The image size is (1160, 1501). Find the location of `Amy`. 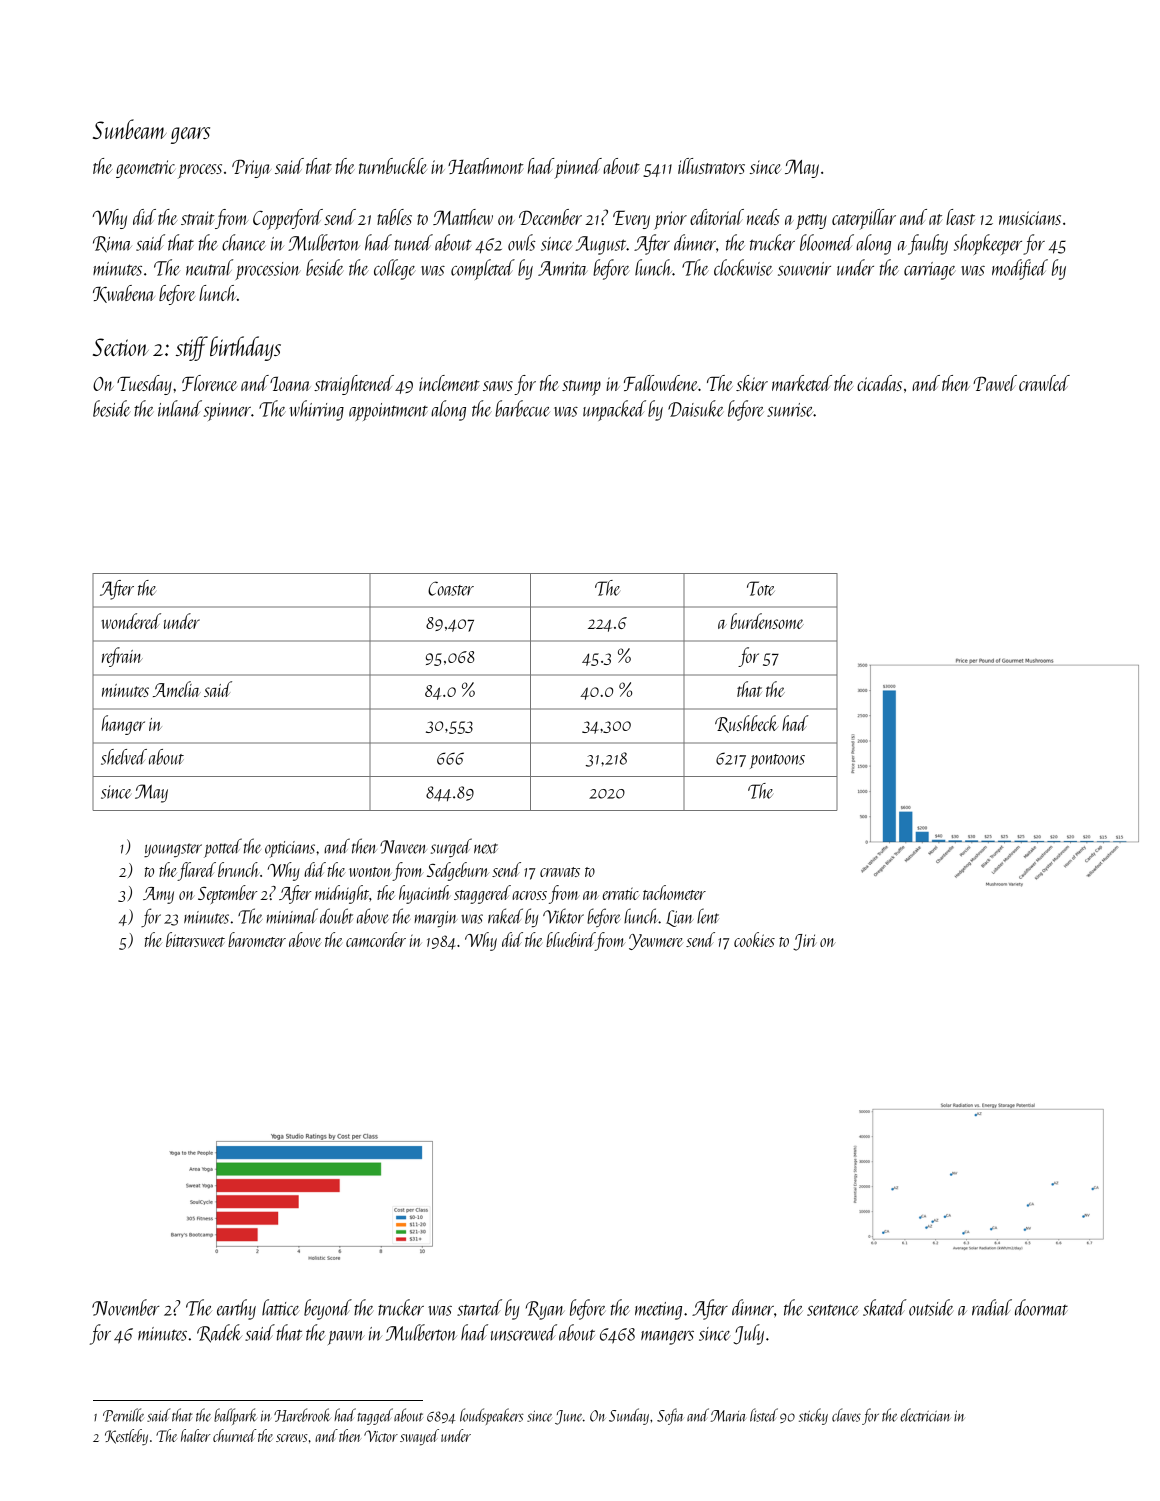

Amy is located at coordinates (158, 895).
